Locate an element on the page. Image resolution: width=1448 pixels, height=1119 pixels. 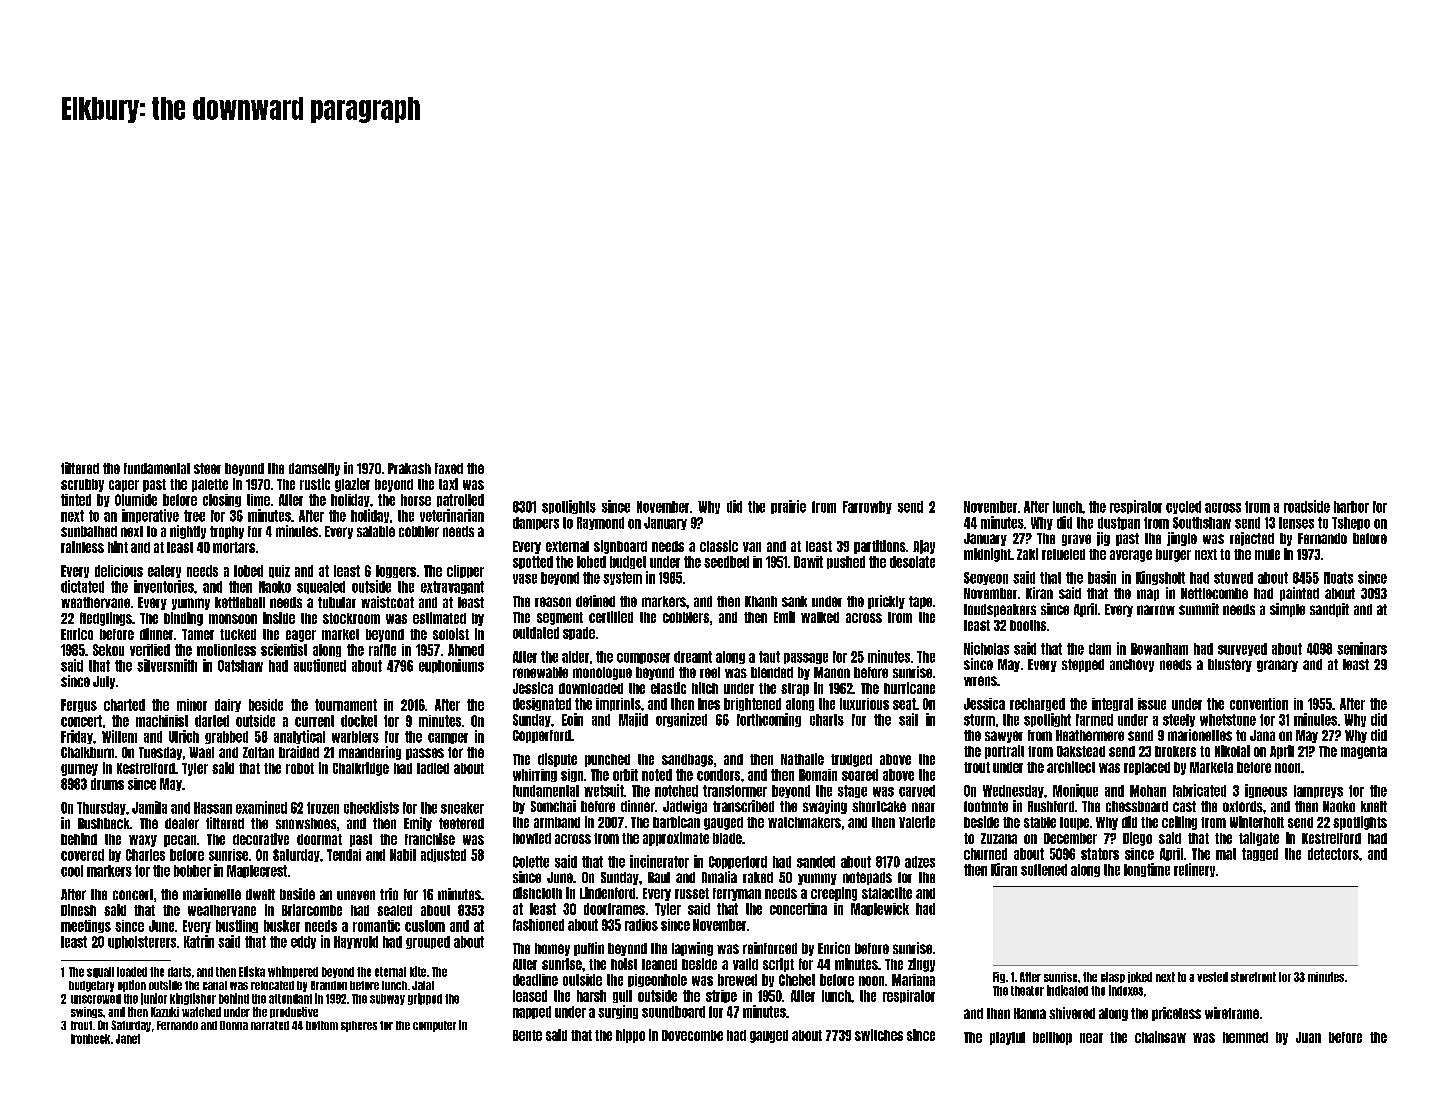
transformer is located at coordinates (735, 791).
